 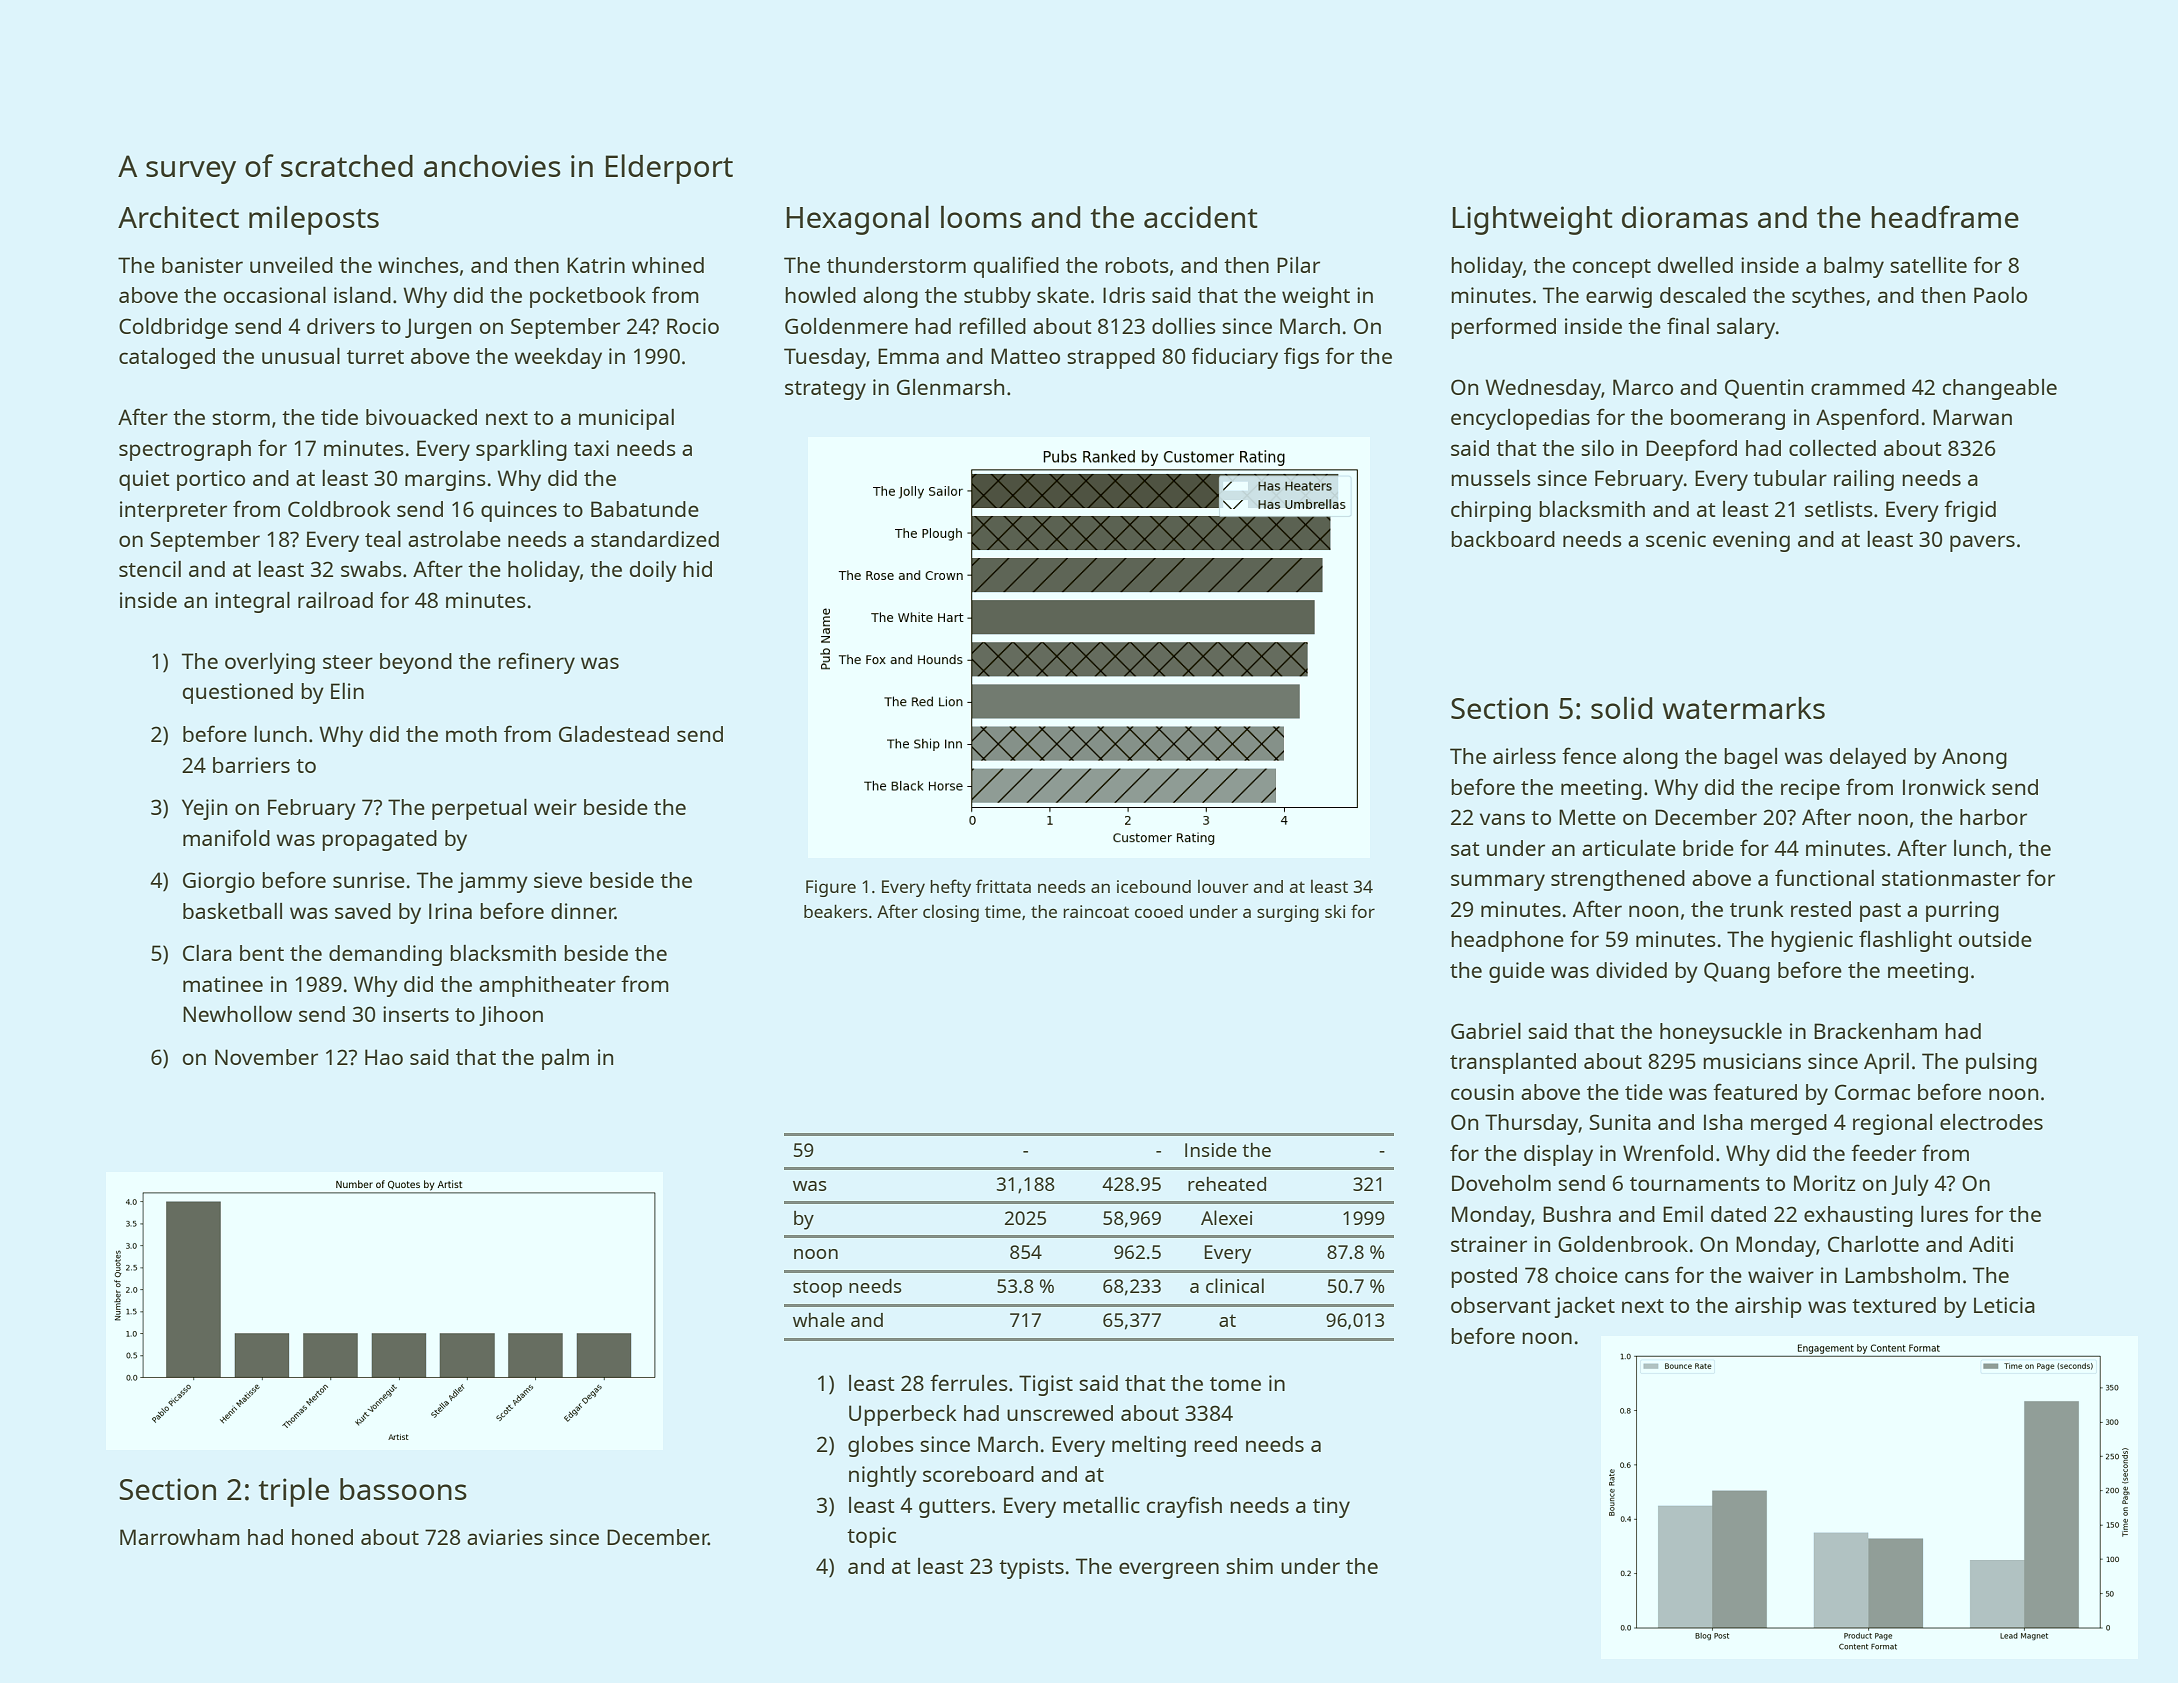 What do you see at coordinates (1003, 886) in the screenshot?
I see `frittata` at bounding box center [1003, 886].
